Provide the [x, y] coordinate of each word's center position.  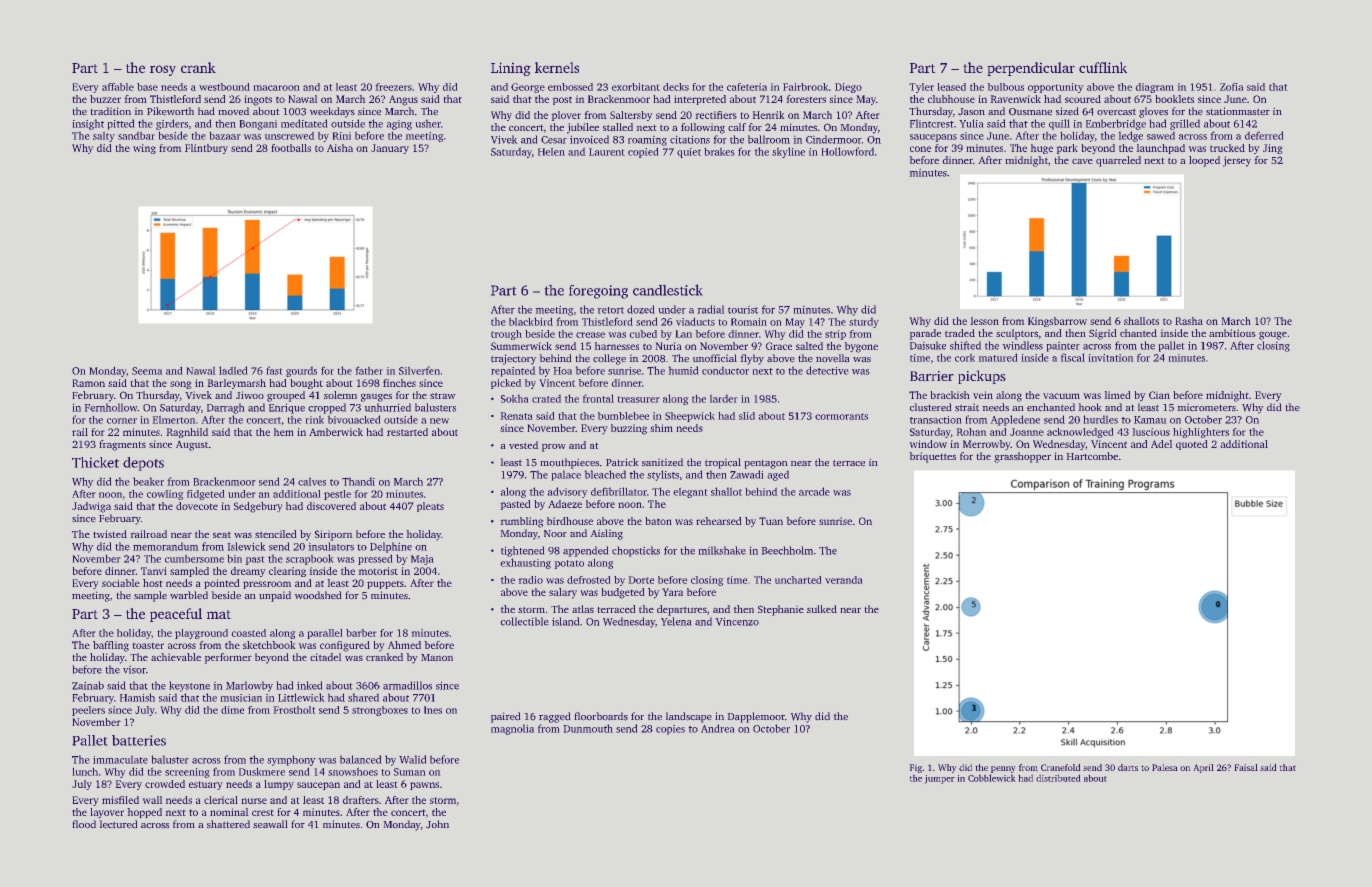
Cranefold [1061, 767]
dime [232, 710]
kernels [557, 67]
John [437, 824]
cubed [643, 334]
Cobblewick [992, 778]
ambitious [1232, 333]
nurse [254, 801]
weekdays [332, 112]
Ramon [88, 383]
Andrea [718, 728]
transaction [936, 420]
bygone [861, 347]
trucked [1227, 148]
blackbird [531, 321]
